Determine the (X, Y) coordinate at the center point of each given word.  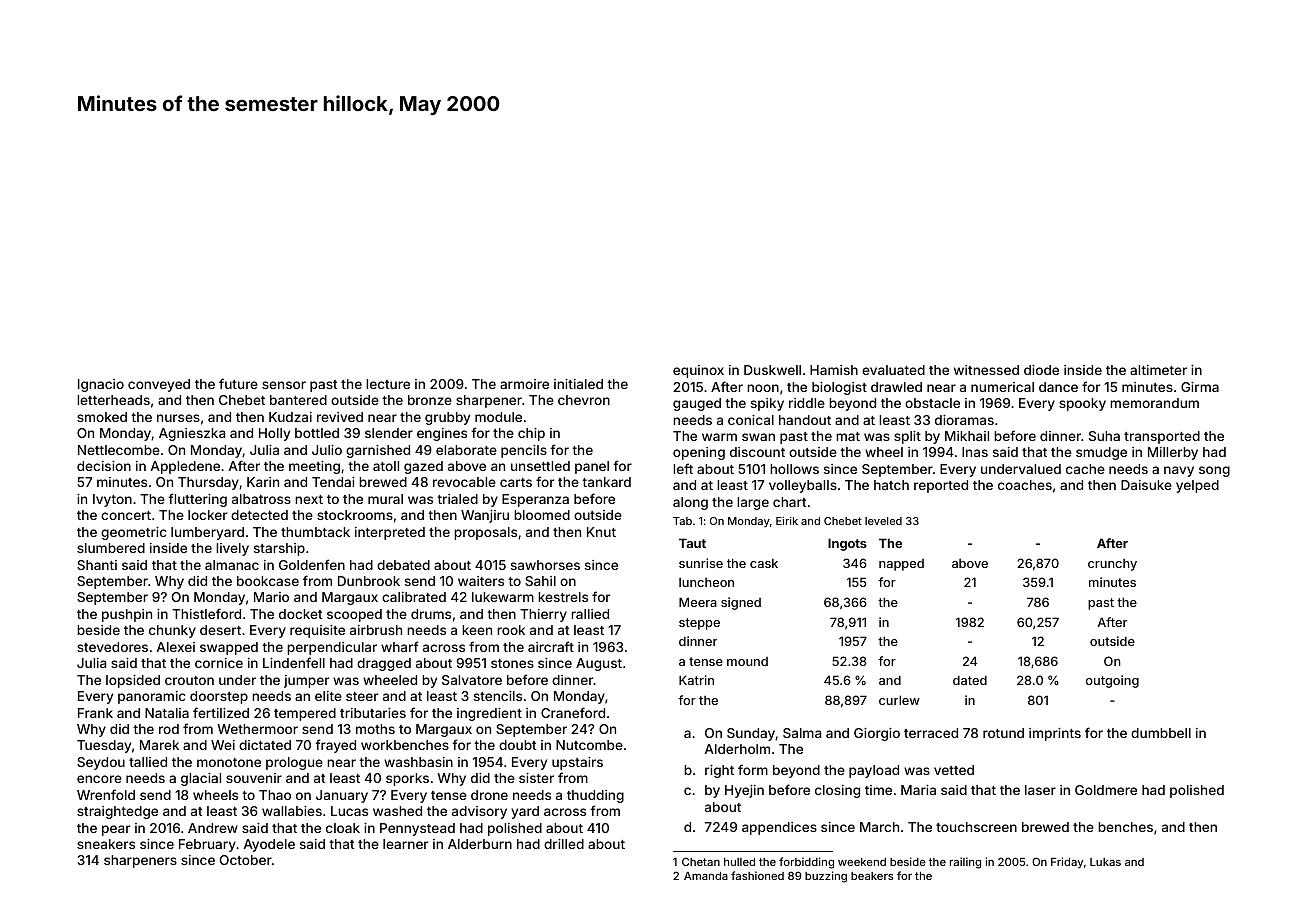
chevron (584, 400)
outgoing (1112, 681)
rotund (1003, 733)
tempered (305, 714)
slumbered (111, 548)
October (246, 860)
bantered (298, 400)
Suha (1104, 436)
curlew (899, 700)
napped (901, 565)
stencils (498, 696)
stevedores (112, 647)
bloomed (542, 515)
